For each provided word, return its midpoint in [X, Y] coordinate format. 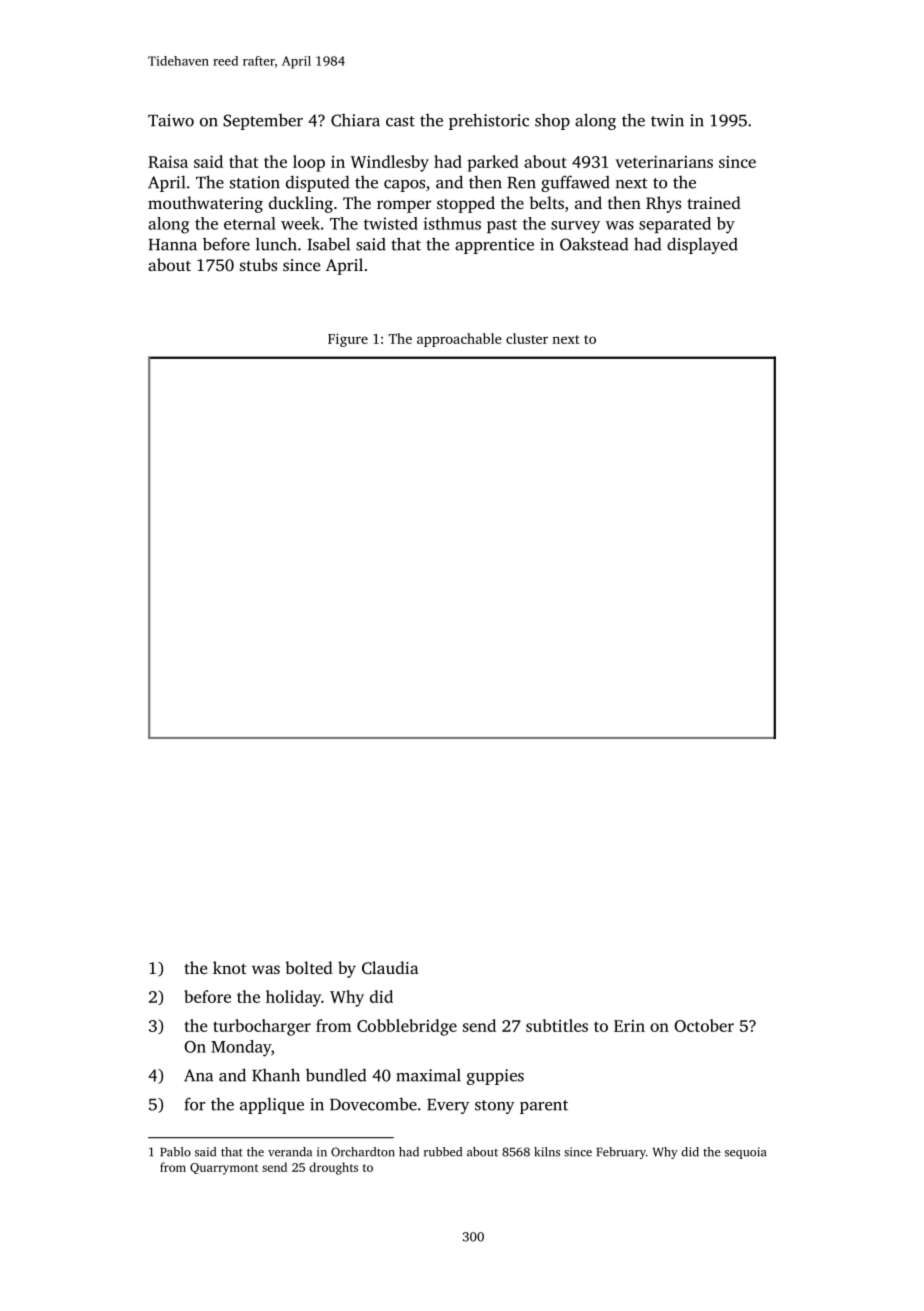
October [704, 1025]
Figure [348, 340]
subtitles [557, 1025]
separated [675, 225]
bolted [309, 967]
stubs [258, 264]
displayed [702, 245]
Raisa [168, 161]
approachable [459, 340]
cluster [527, 338]
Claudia [390, 967]
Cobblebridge [407, 1027]
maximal [428, 1075]
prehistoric [489, 121]
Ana [198, 1075]
